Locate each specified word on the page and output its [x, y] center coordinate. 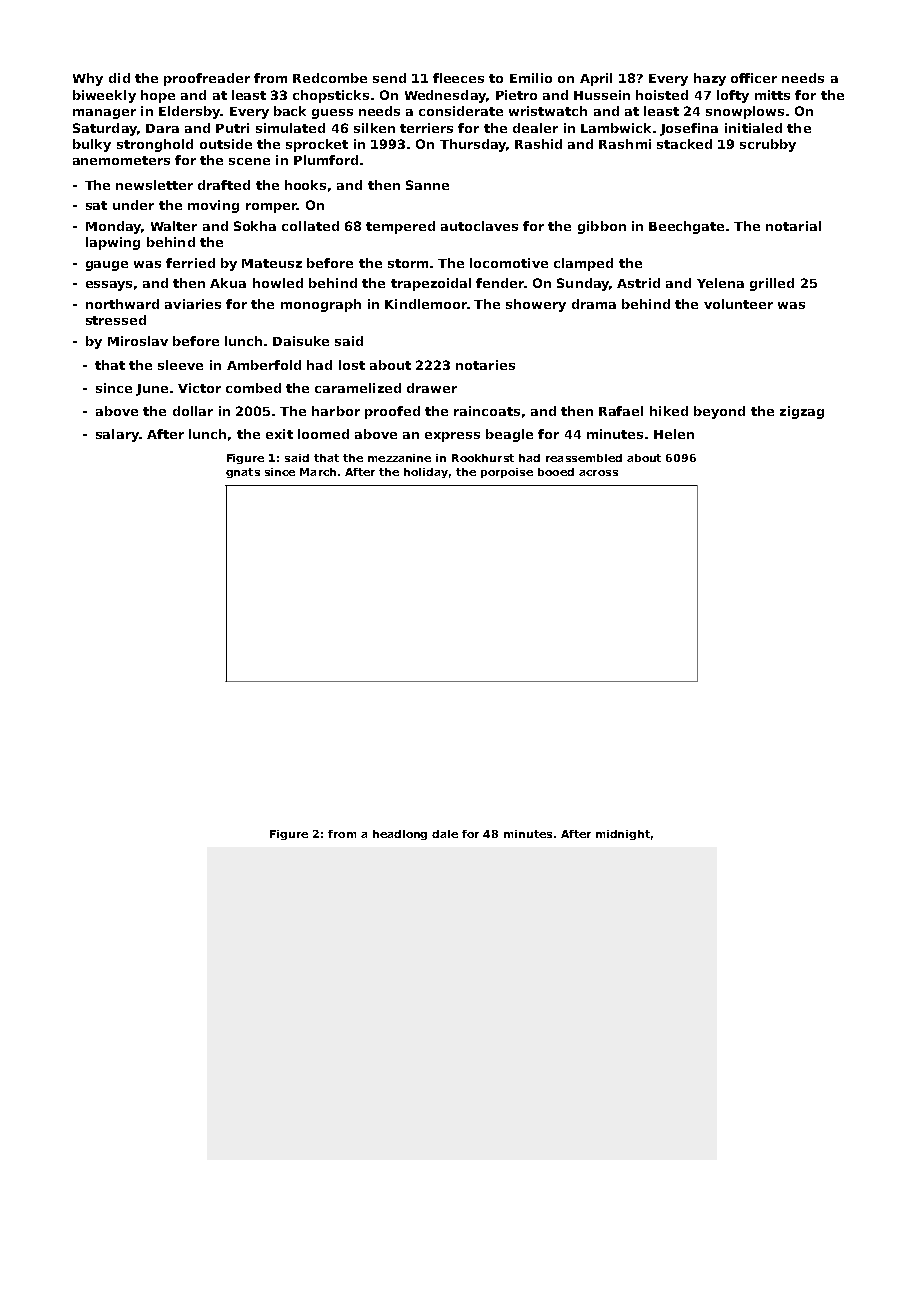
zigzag [802, 412]
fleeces [458, 78]
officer [754, 78]
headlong [400, 835]
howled [278, 283]
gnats [243, 473]
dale [445, 834]
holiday [426, 473]
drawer [432, 388]
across [598, 473]
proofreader [207, 79]
